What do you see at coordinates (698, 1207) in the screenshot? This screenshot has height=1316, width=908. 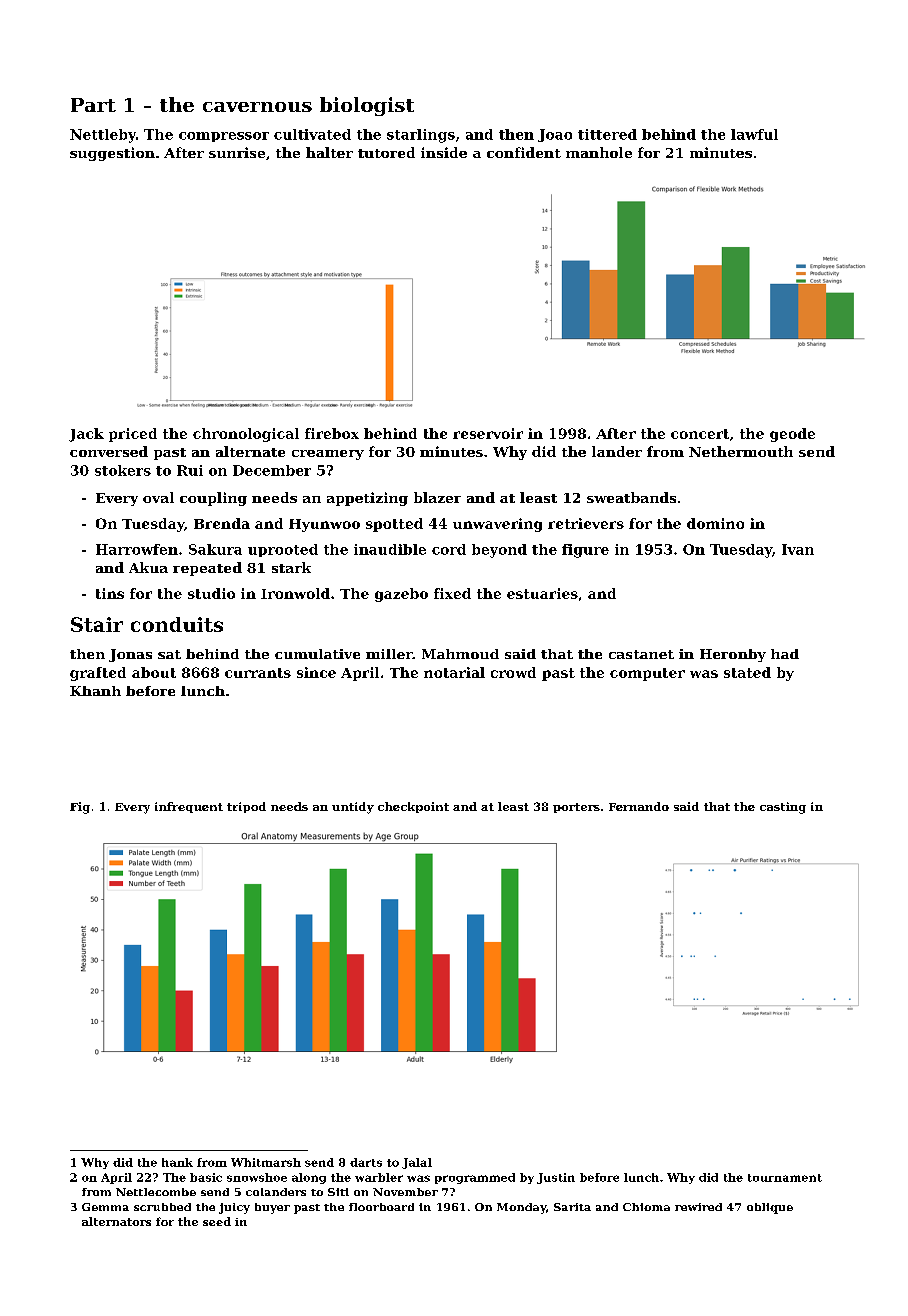 I see `rewired` at bounding box center [698, 1207].
